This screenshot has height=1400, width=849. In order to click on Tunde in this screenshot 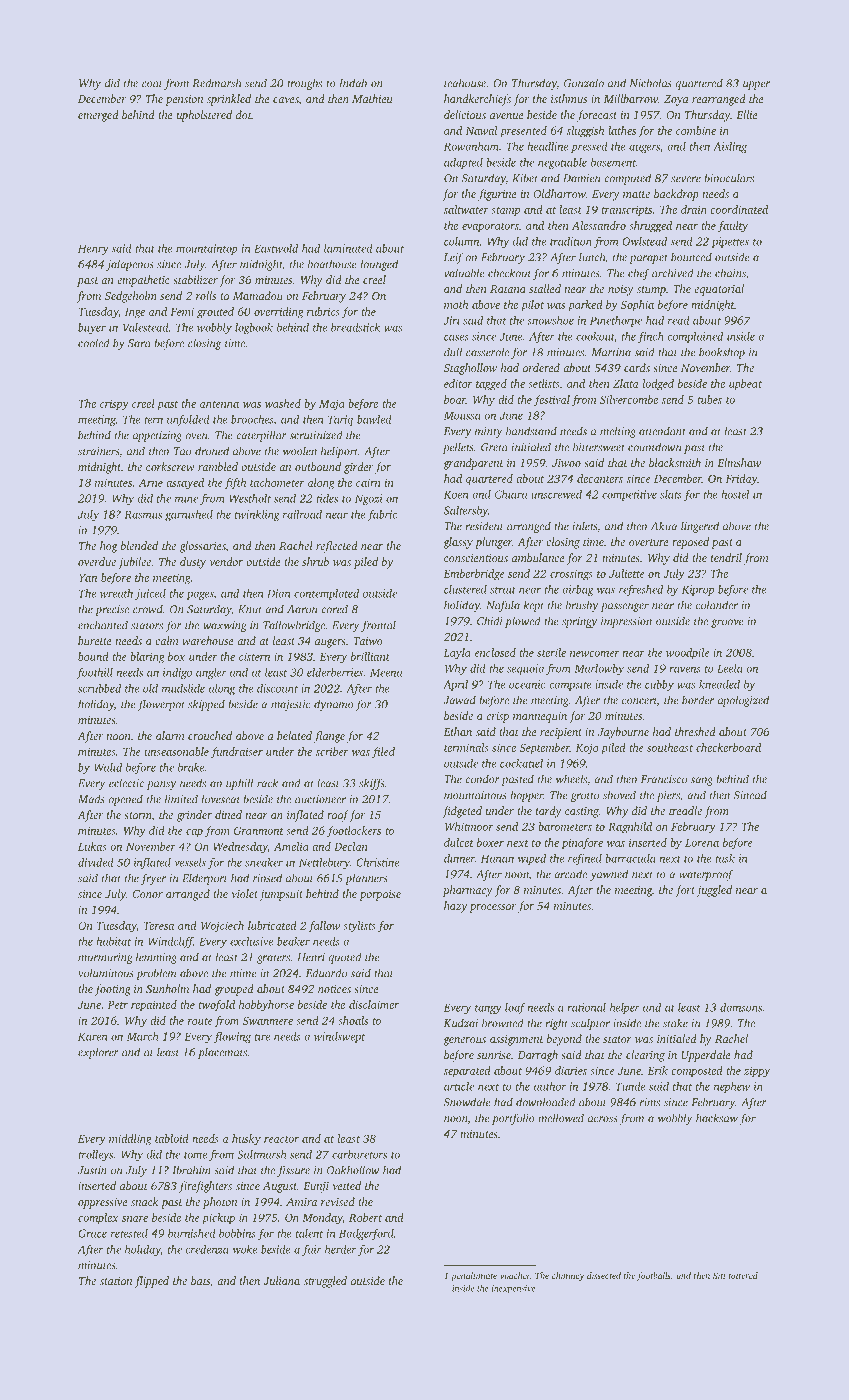, I will do `click(631, 1086)`.
